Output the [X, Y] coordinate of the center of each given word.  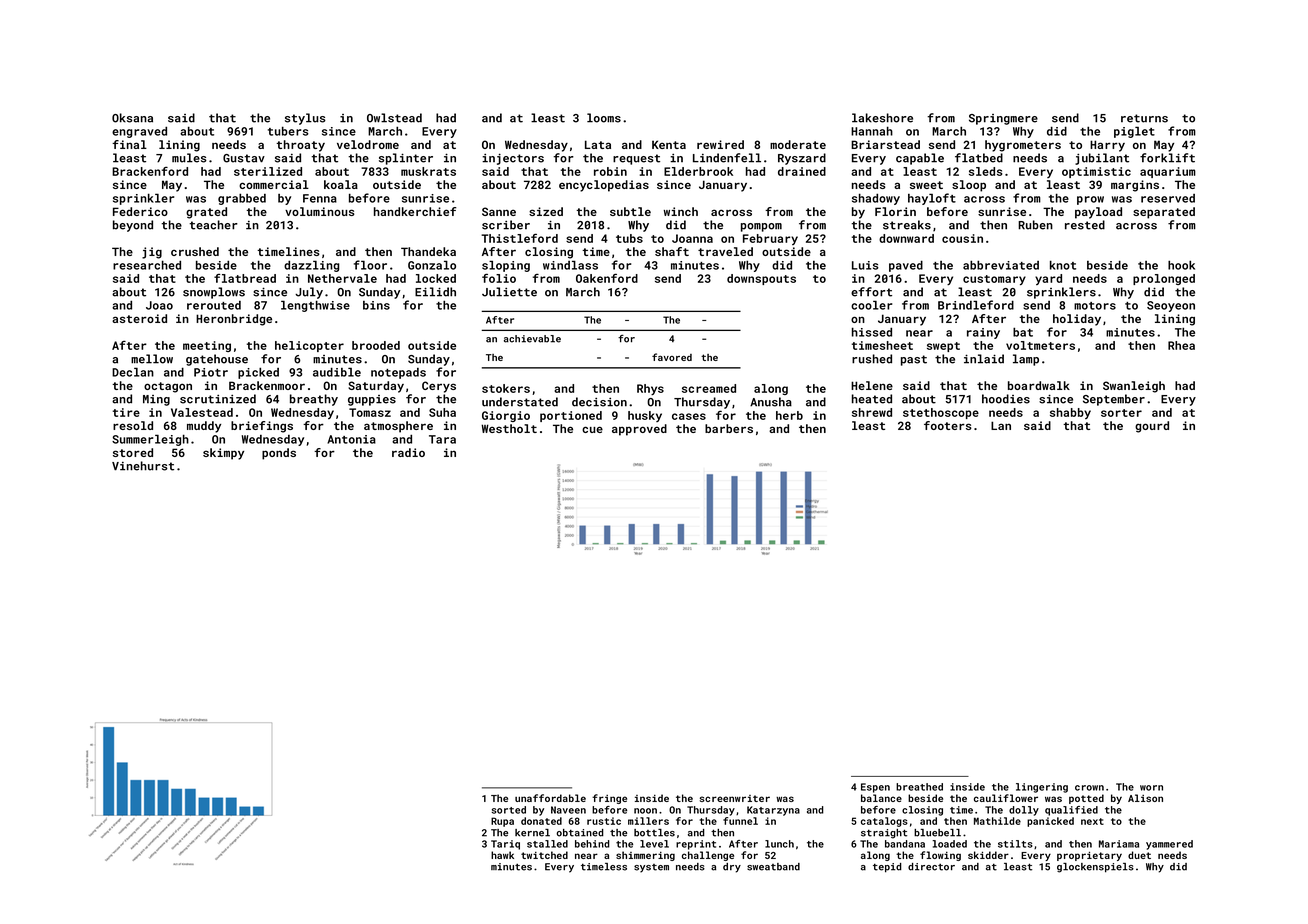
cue [592, 429]
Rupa [502, 822]
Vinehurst [143, 466]
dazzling [312, 266]
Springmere [1003, 119]
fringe [609, 799]
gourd [1152, 427]
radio [408, 452]
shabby [1070, 413]
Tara [442, 439]
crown [1089, 788]
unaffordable [550, 798]
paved [906, 266]
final [129, 144]
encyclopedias [604, 186]
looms [604, 118]
